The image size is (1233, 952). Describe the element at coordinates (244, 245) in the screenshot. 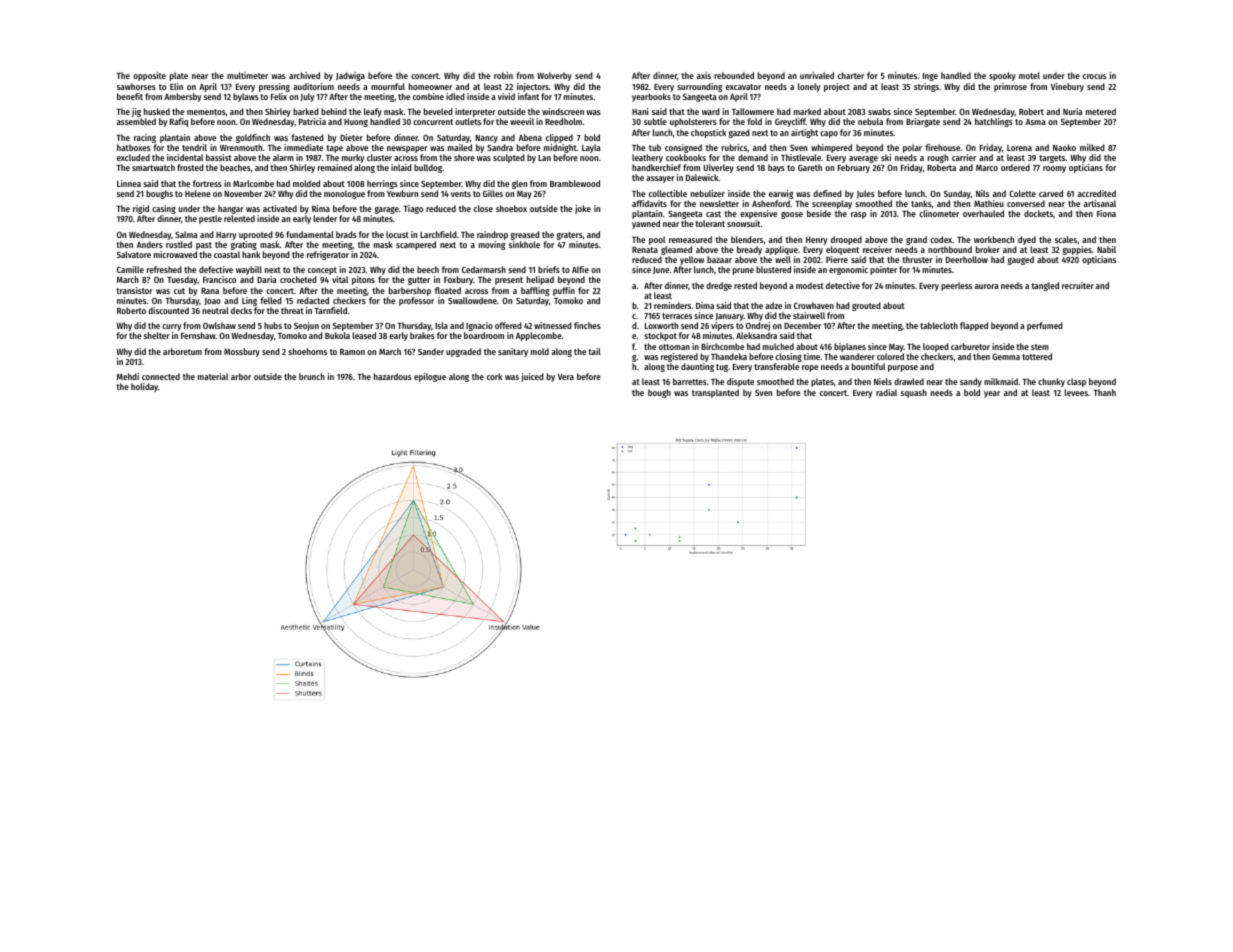

I see `grating` at that location.
